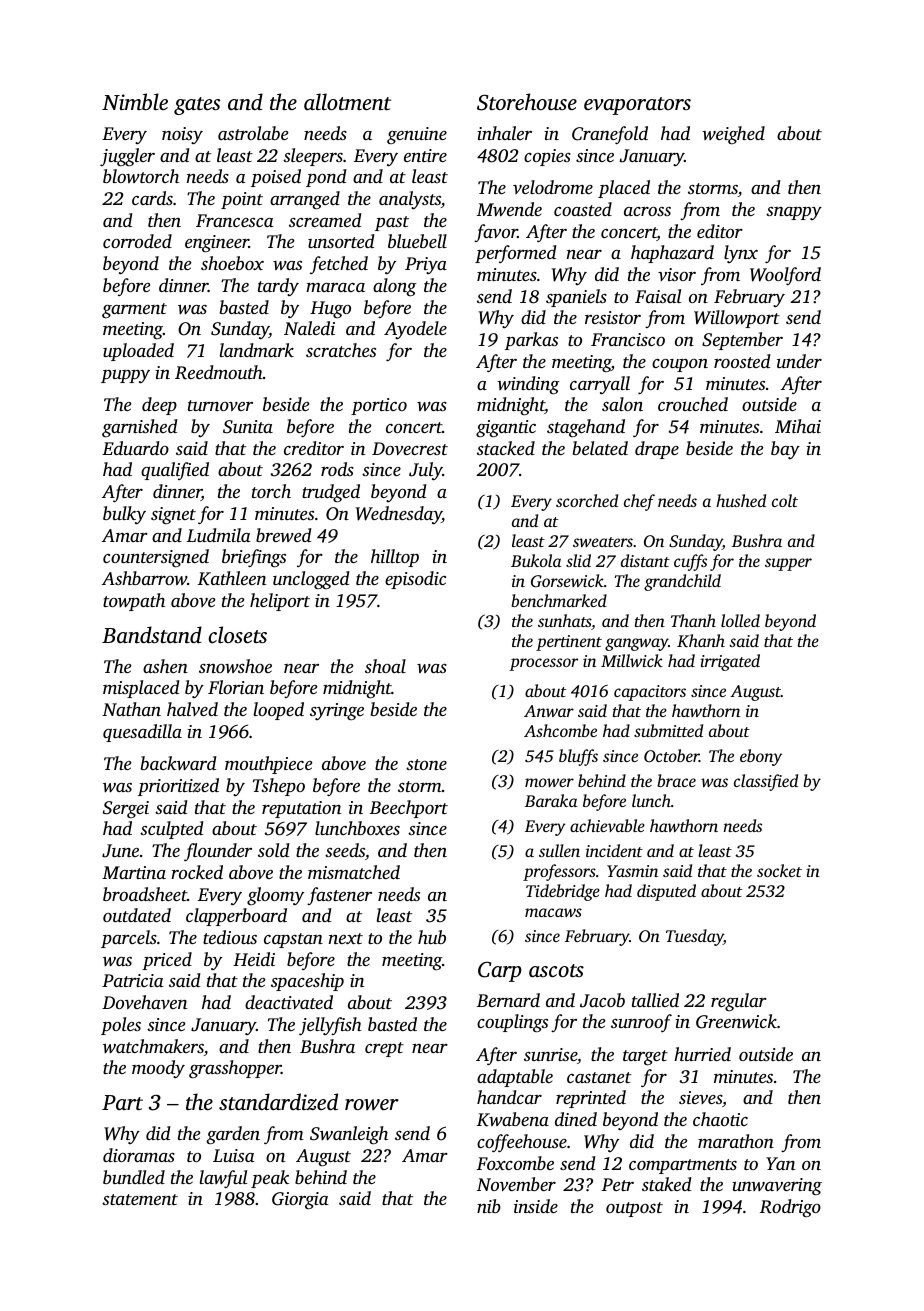 The image size is (924, 1311). Describe the element at coordinates (553, 912) in the screenshot. I see `macaws` at that location.
